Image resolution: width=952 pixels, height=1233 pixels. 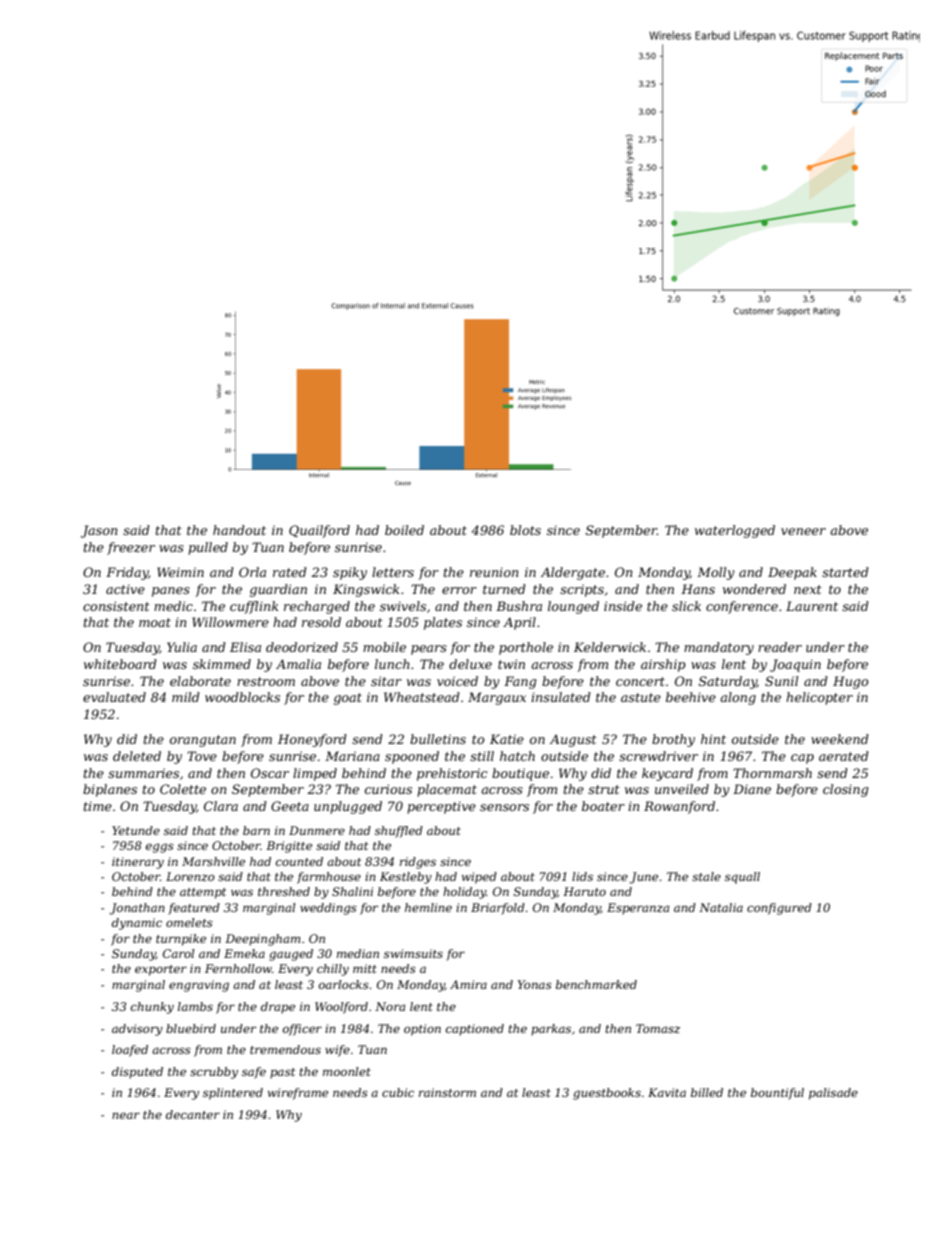 What do you see at coordinates (573, 573) in the document?
I see `Aldergate` at bounding box center [573, 573].
